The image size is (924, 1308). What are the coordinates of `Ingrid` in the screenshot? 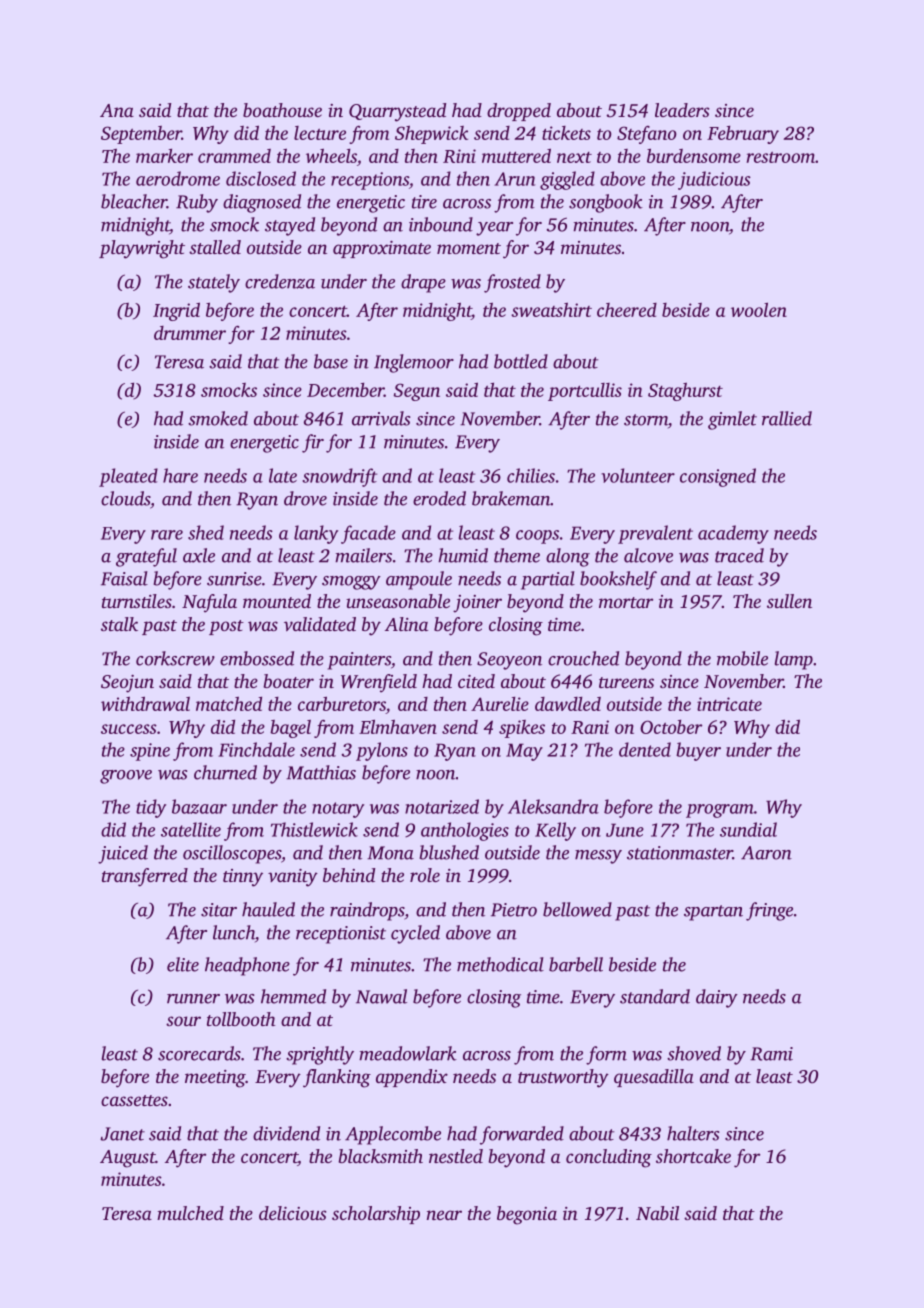 It's located at (176, 311).
